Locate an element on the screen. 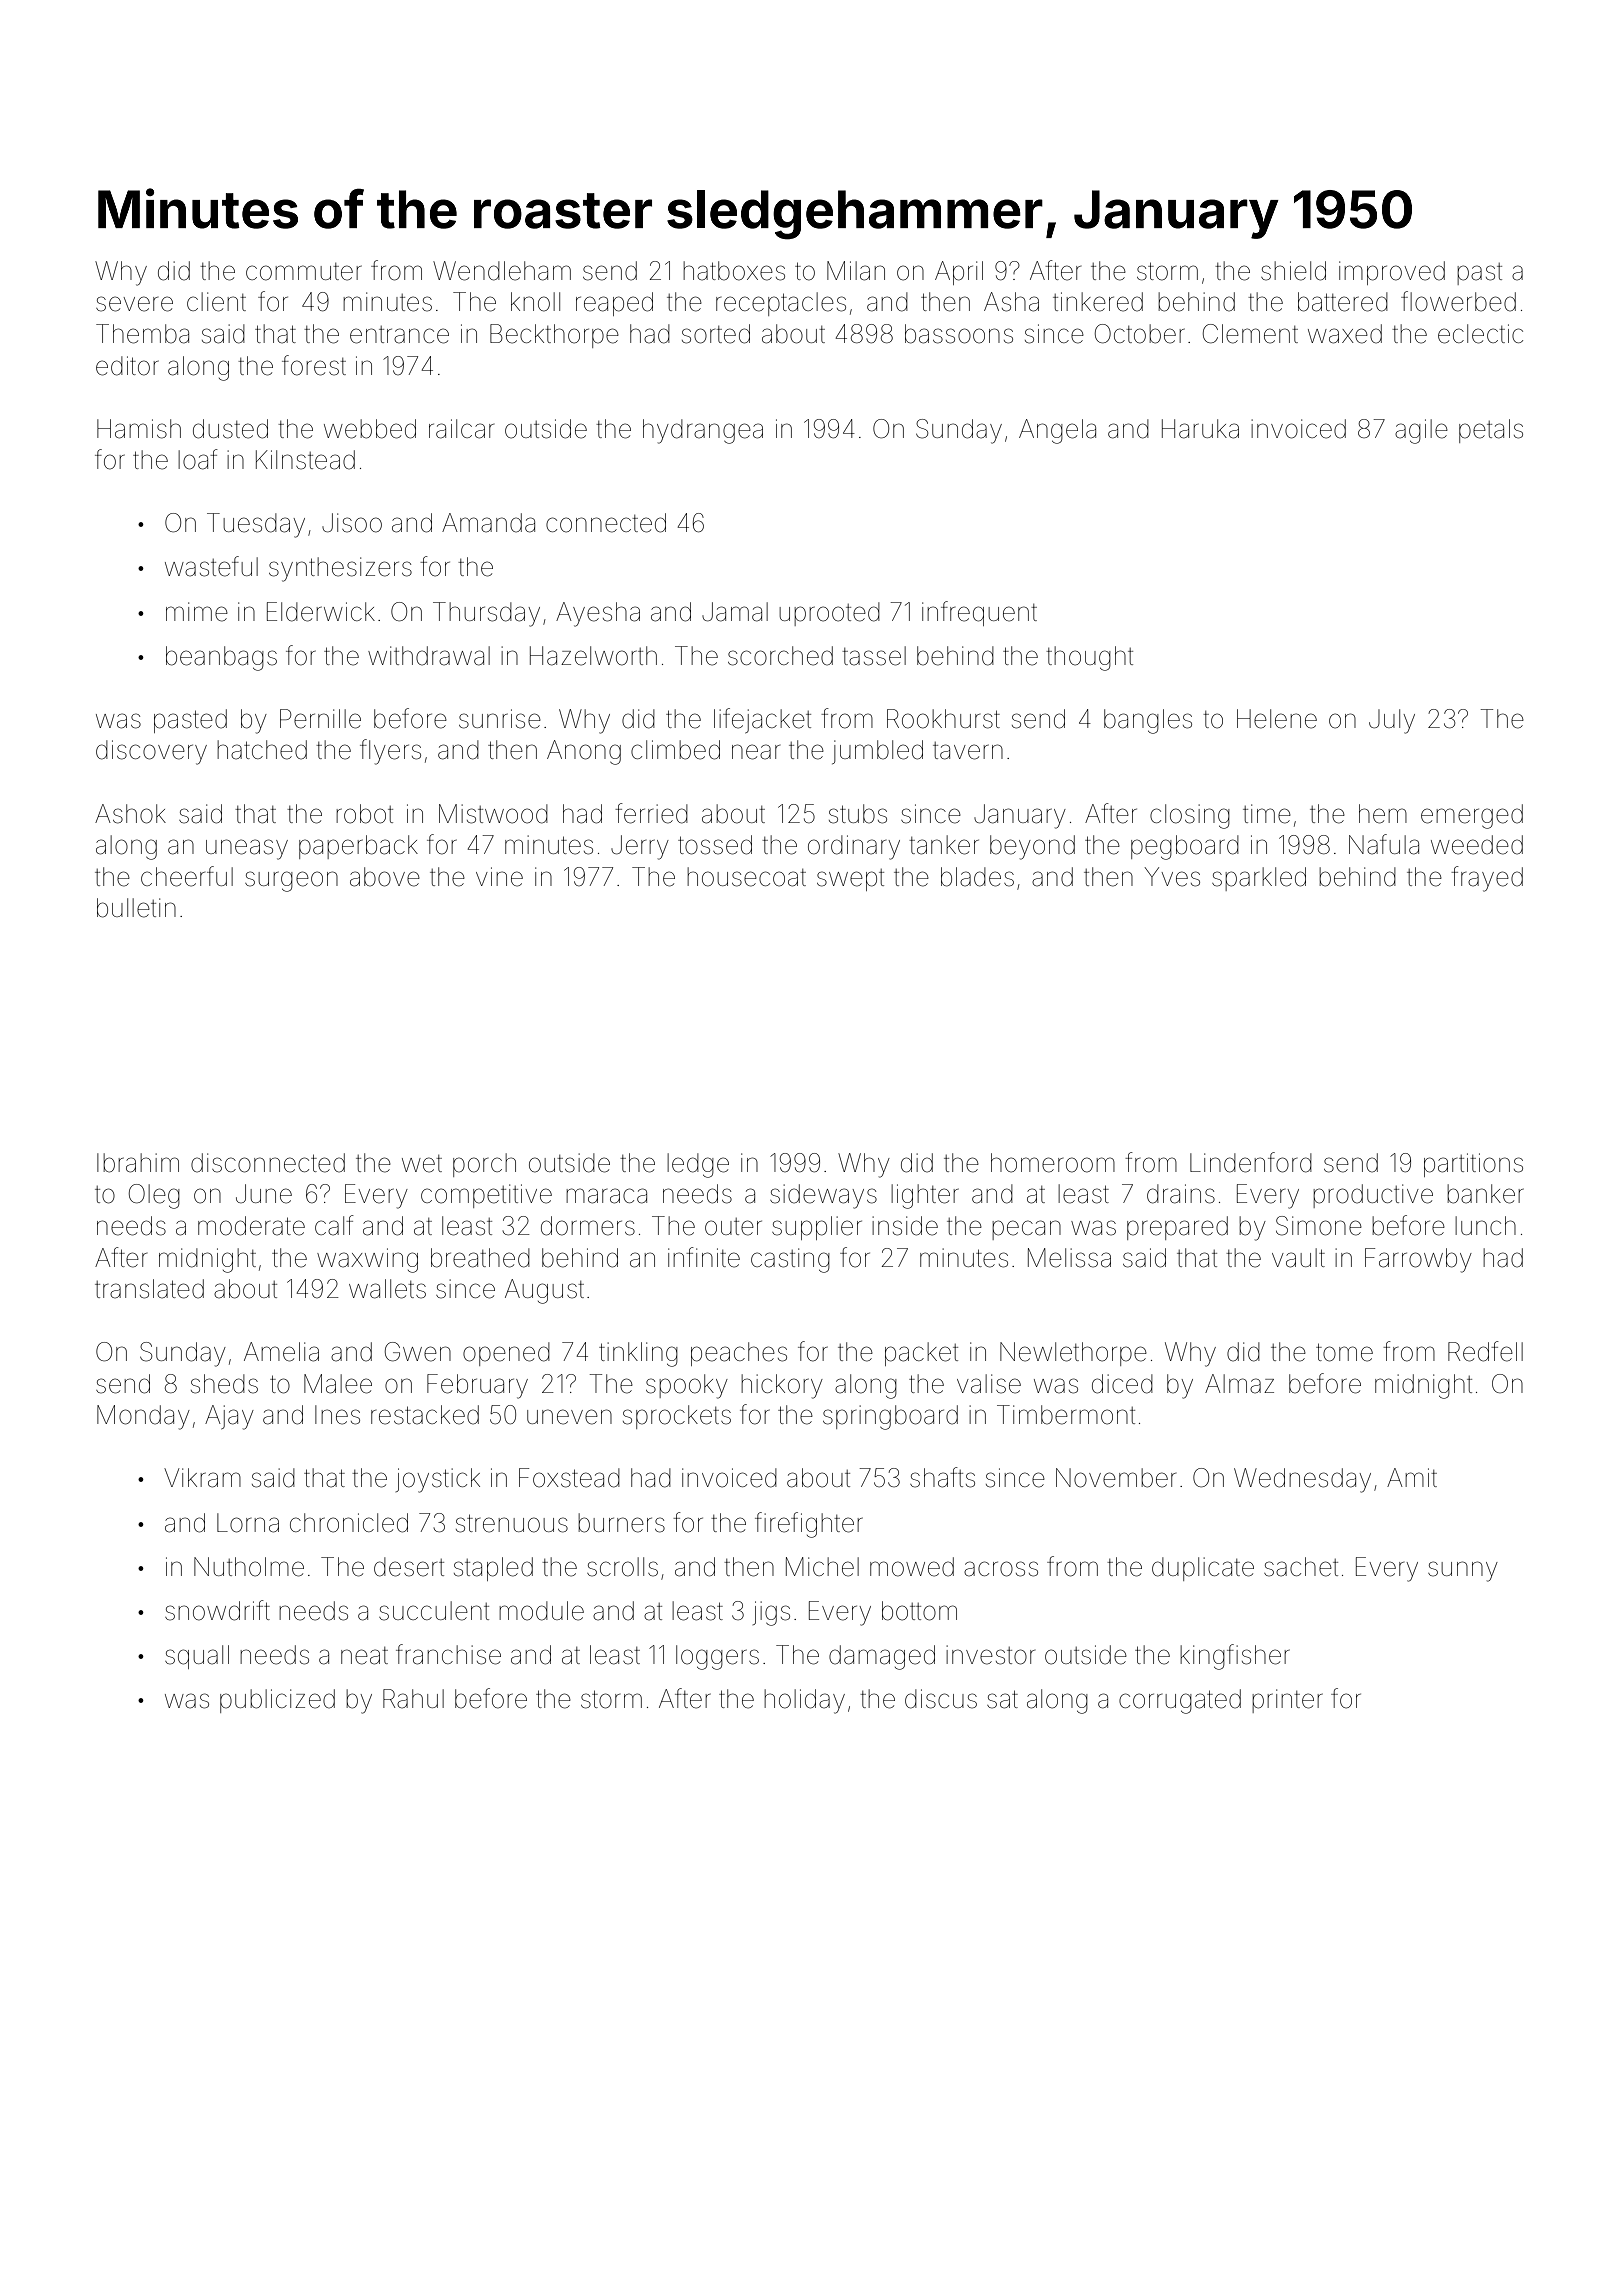 The height and width of the screenshot is (2292, 1620). petals is located at coordinates (1491, 431).
